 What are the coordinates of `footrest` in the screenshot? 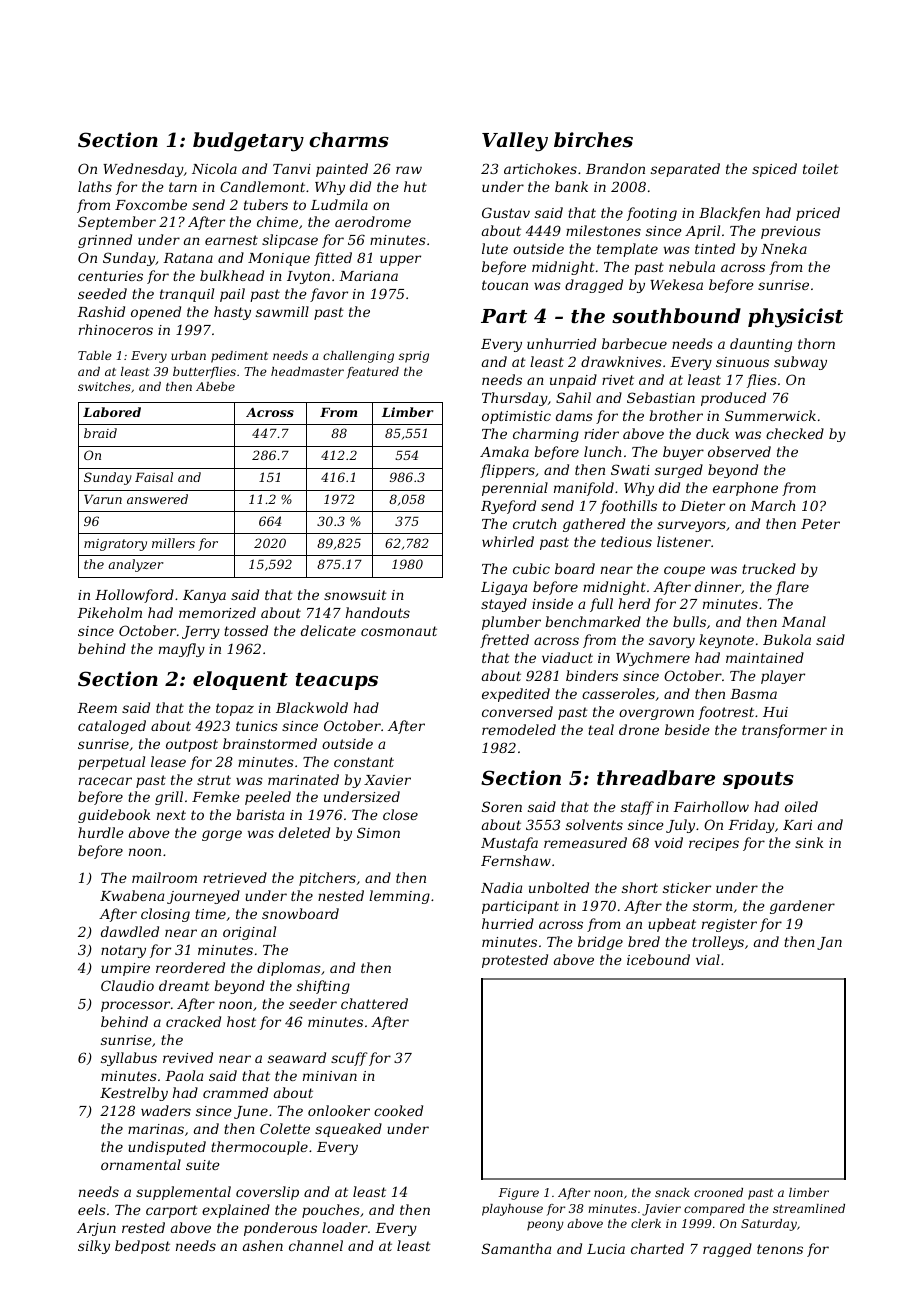 It's located at (726, 713).
